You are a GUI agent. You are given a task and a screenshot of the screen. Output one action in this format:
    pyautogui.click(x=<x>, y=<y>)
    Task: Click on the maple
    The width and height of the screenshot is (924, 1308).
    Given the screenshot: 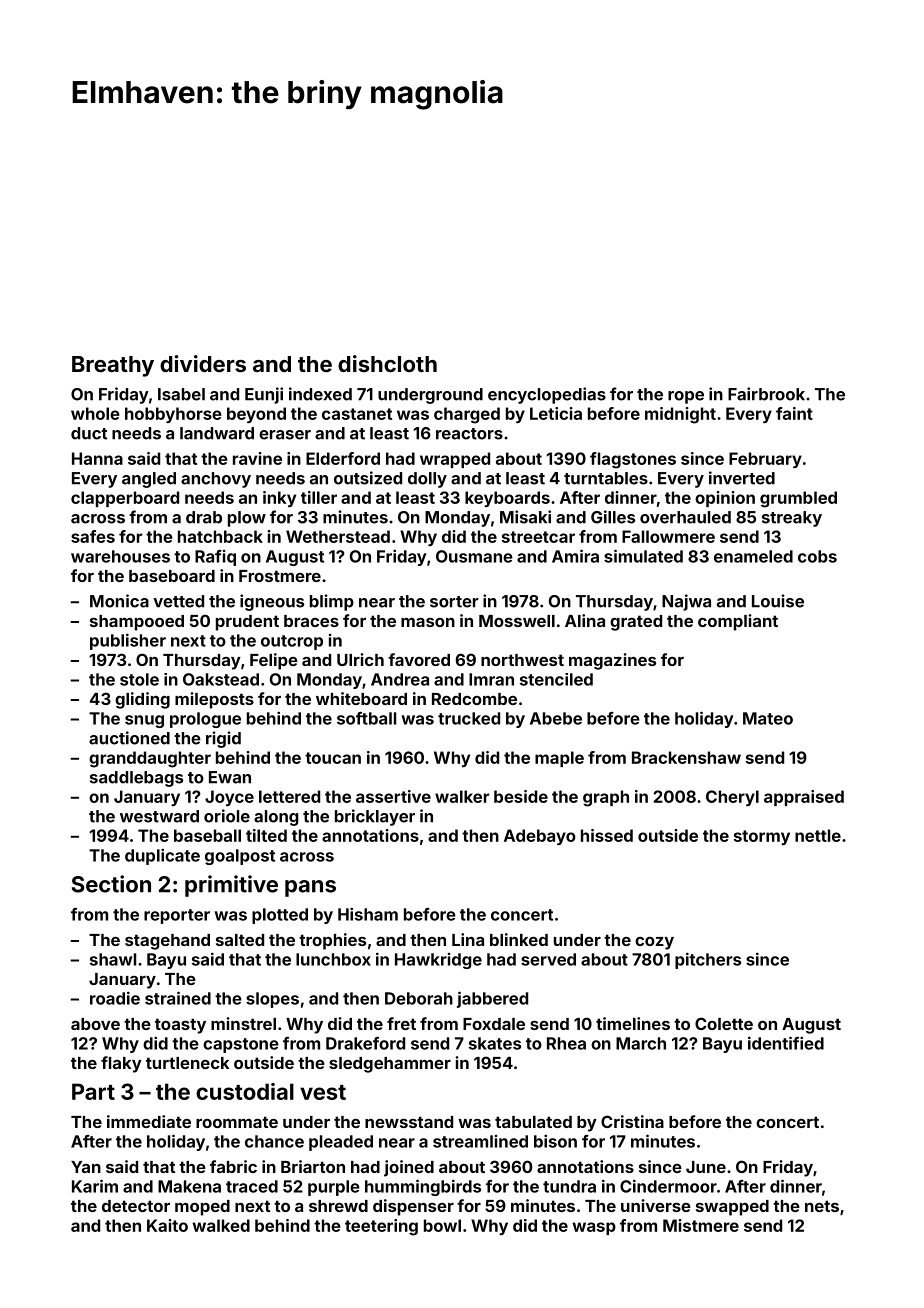 What is the action you would take?
    pyautogui.click(x=559, y=759)
